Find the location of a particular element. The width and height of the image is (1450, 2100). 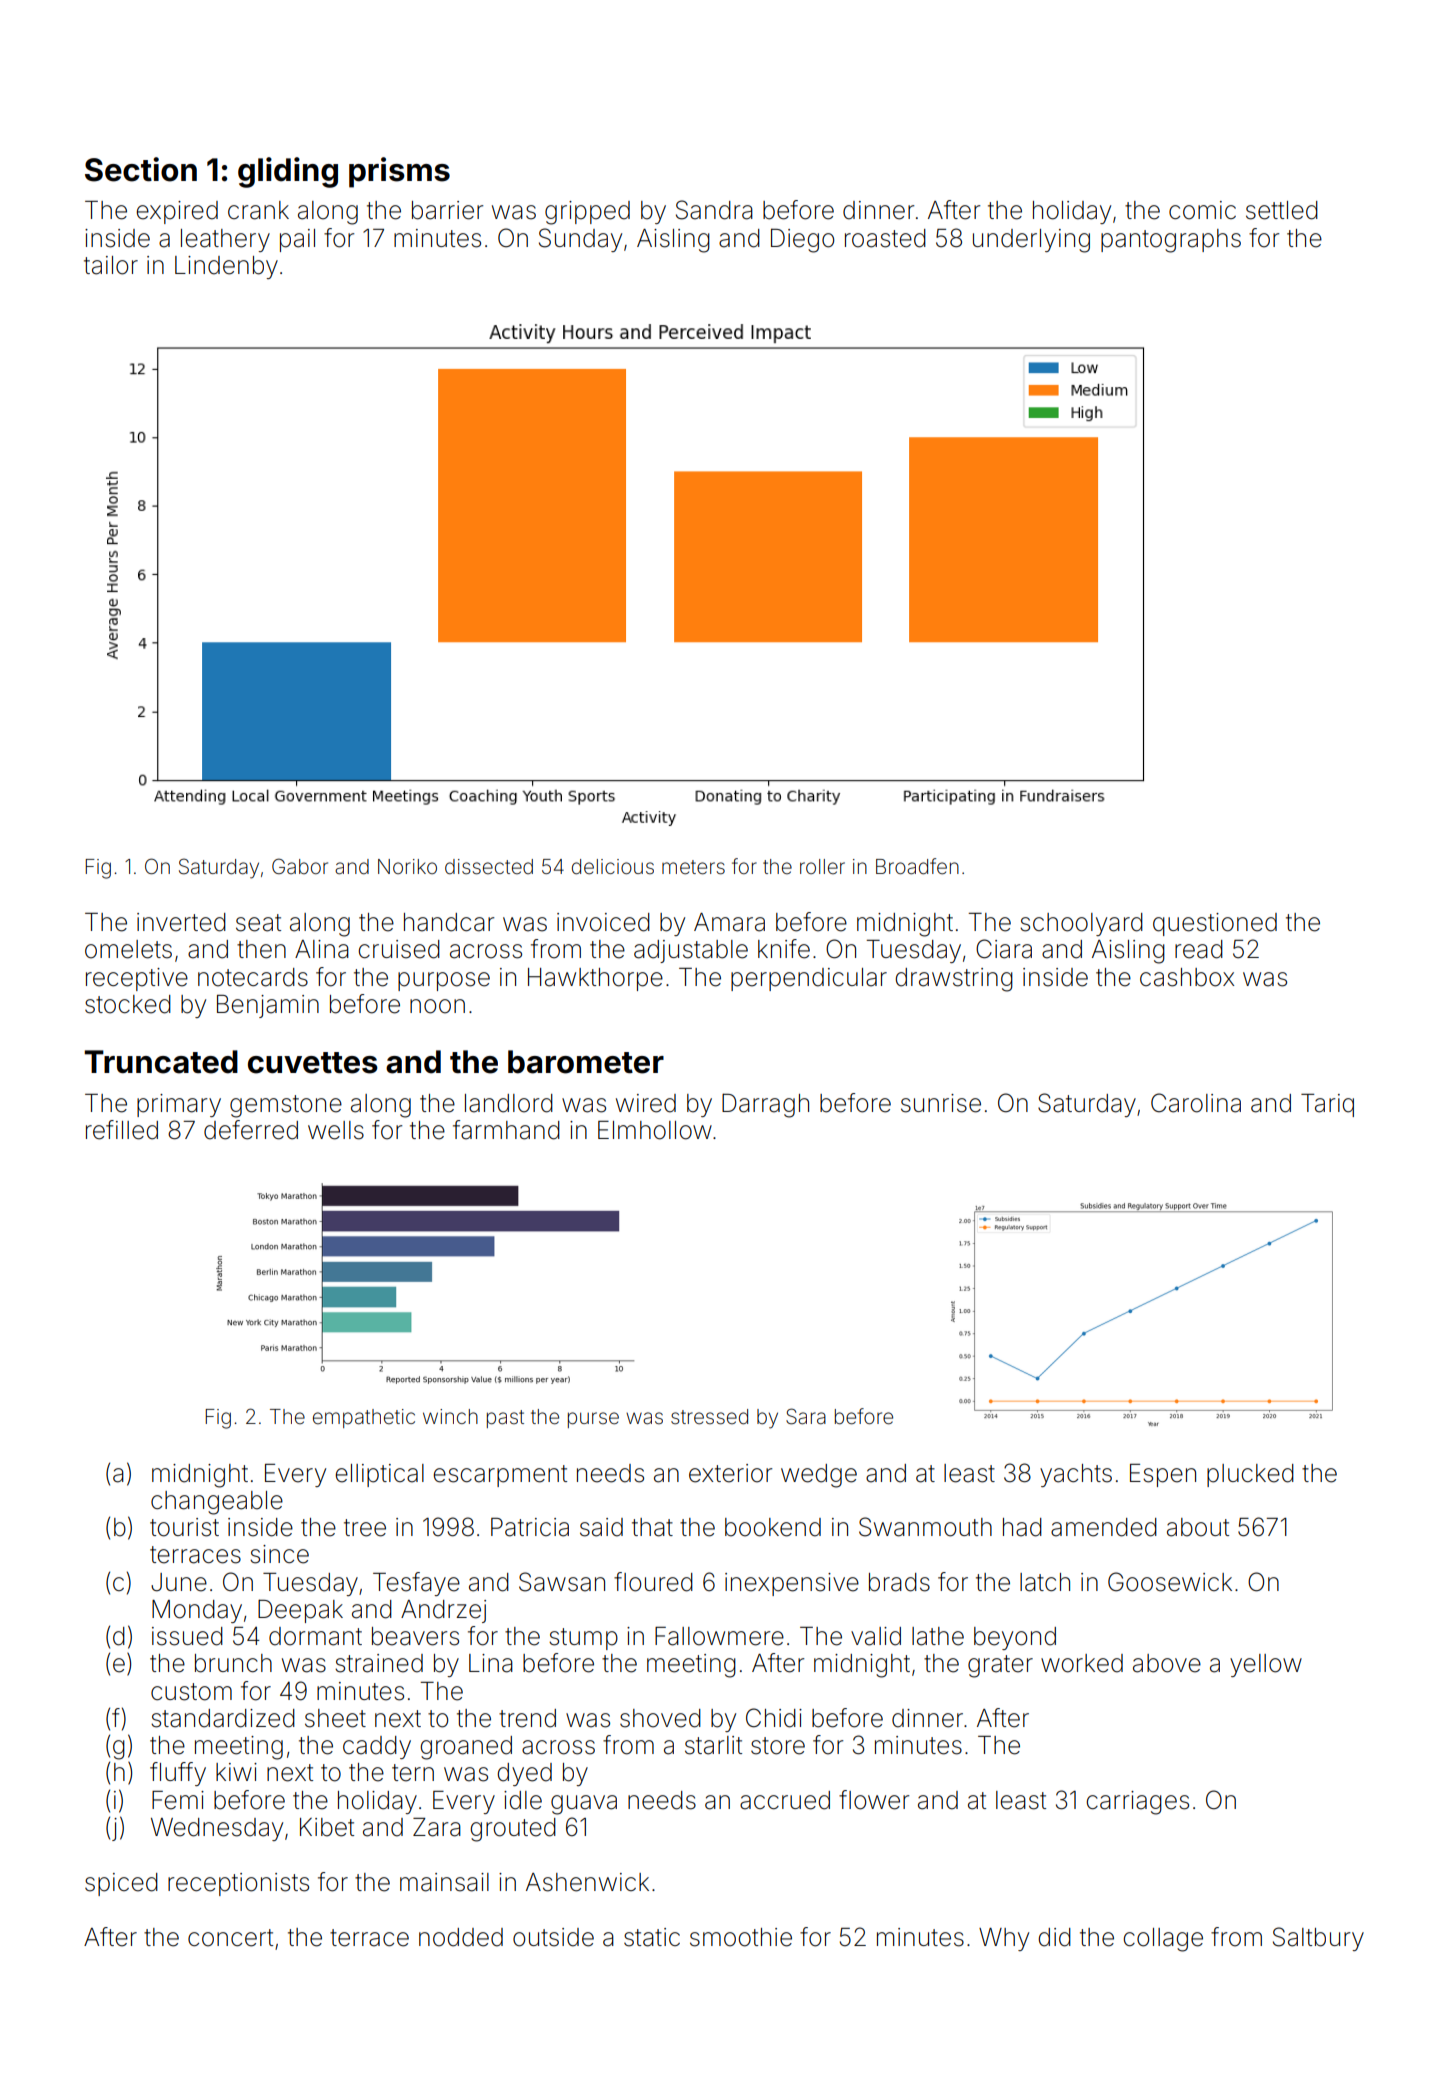

omelets is located at coordinates (128, 949).
